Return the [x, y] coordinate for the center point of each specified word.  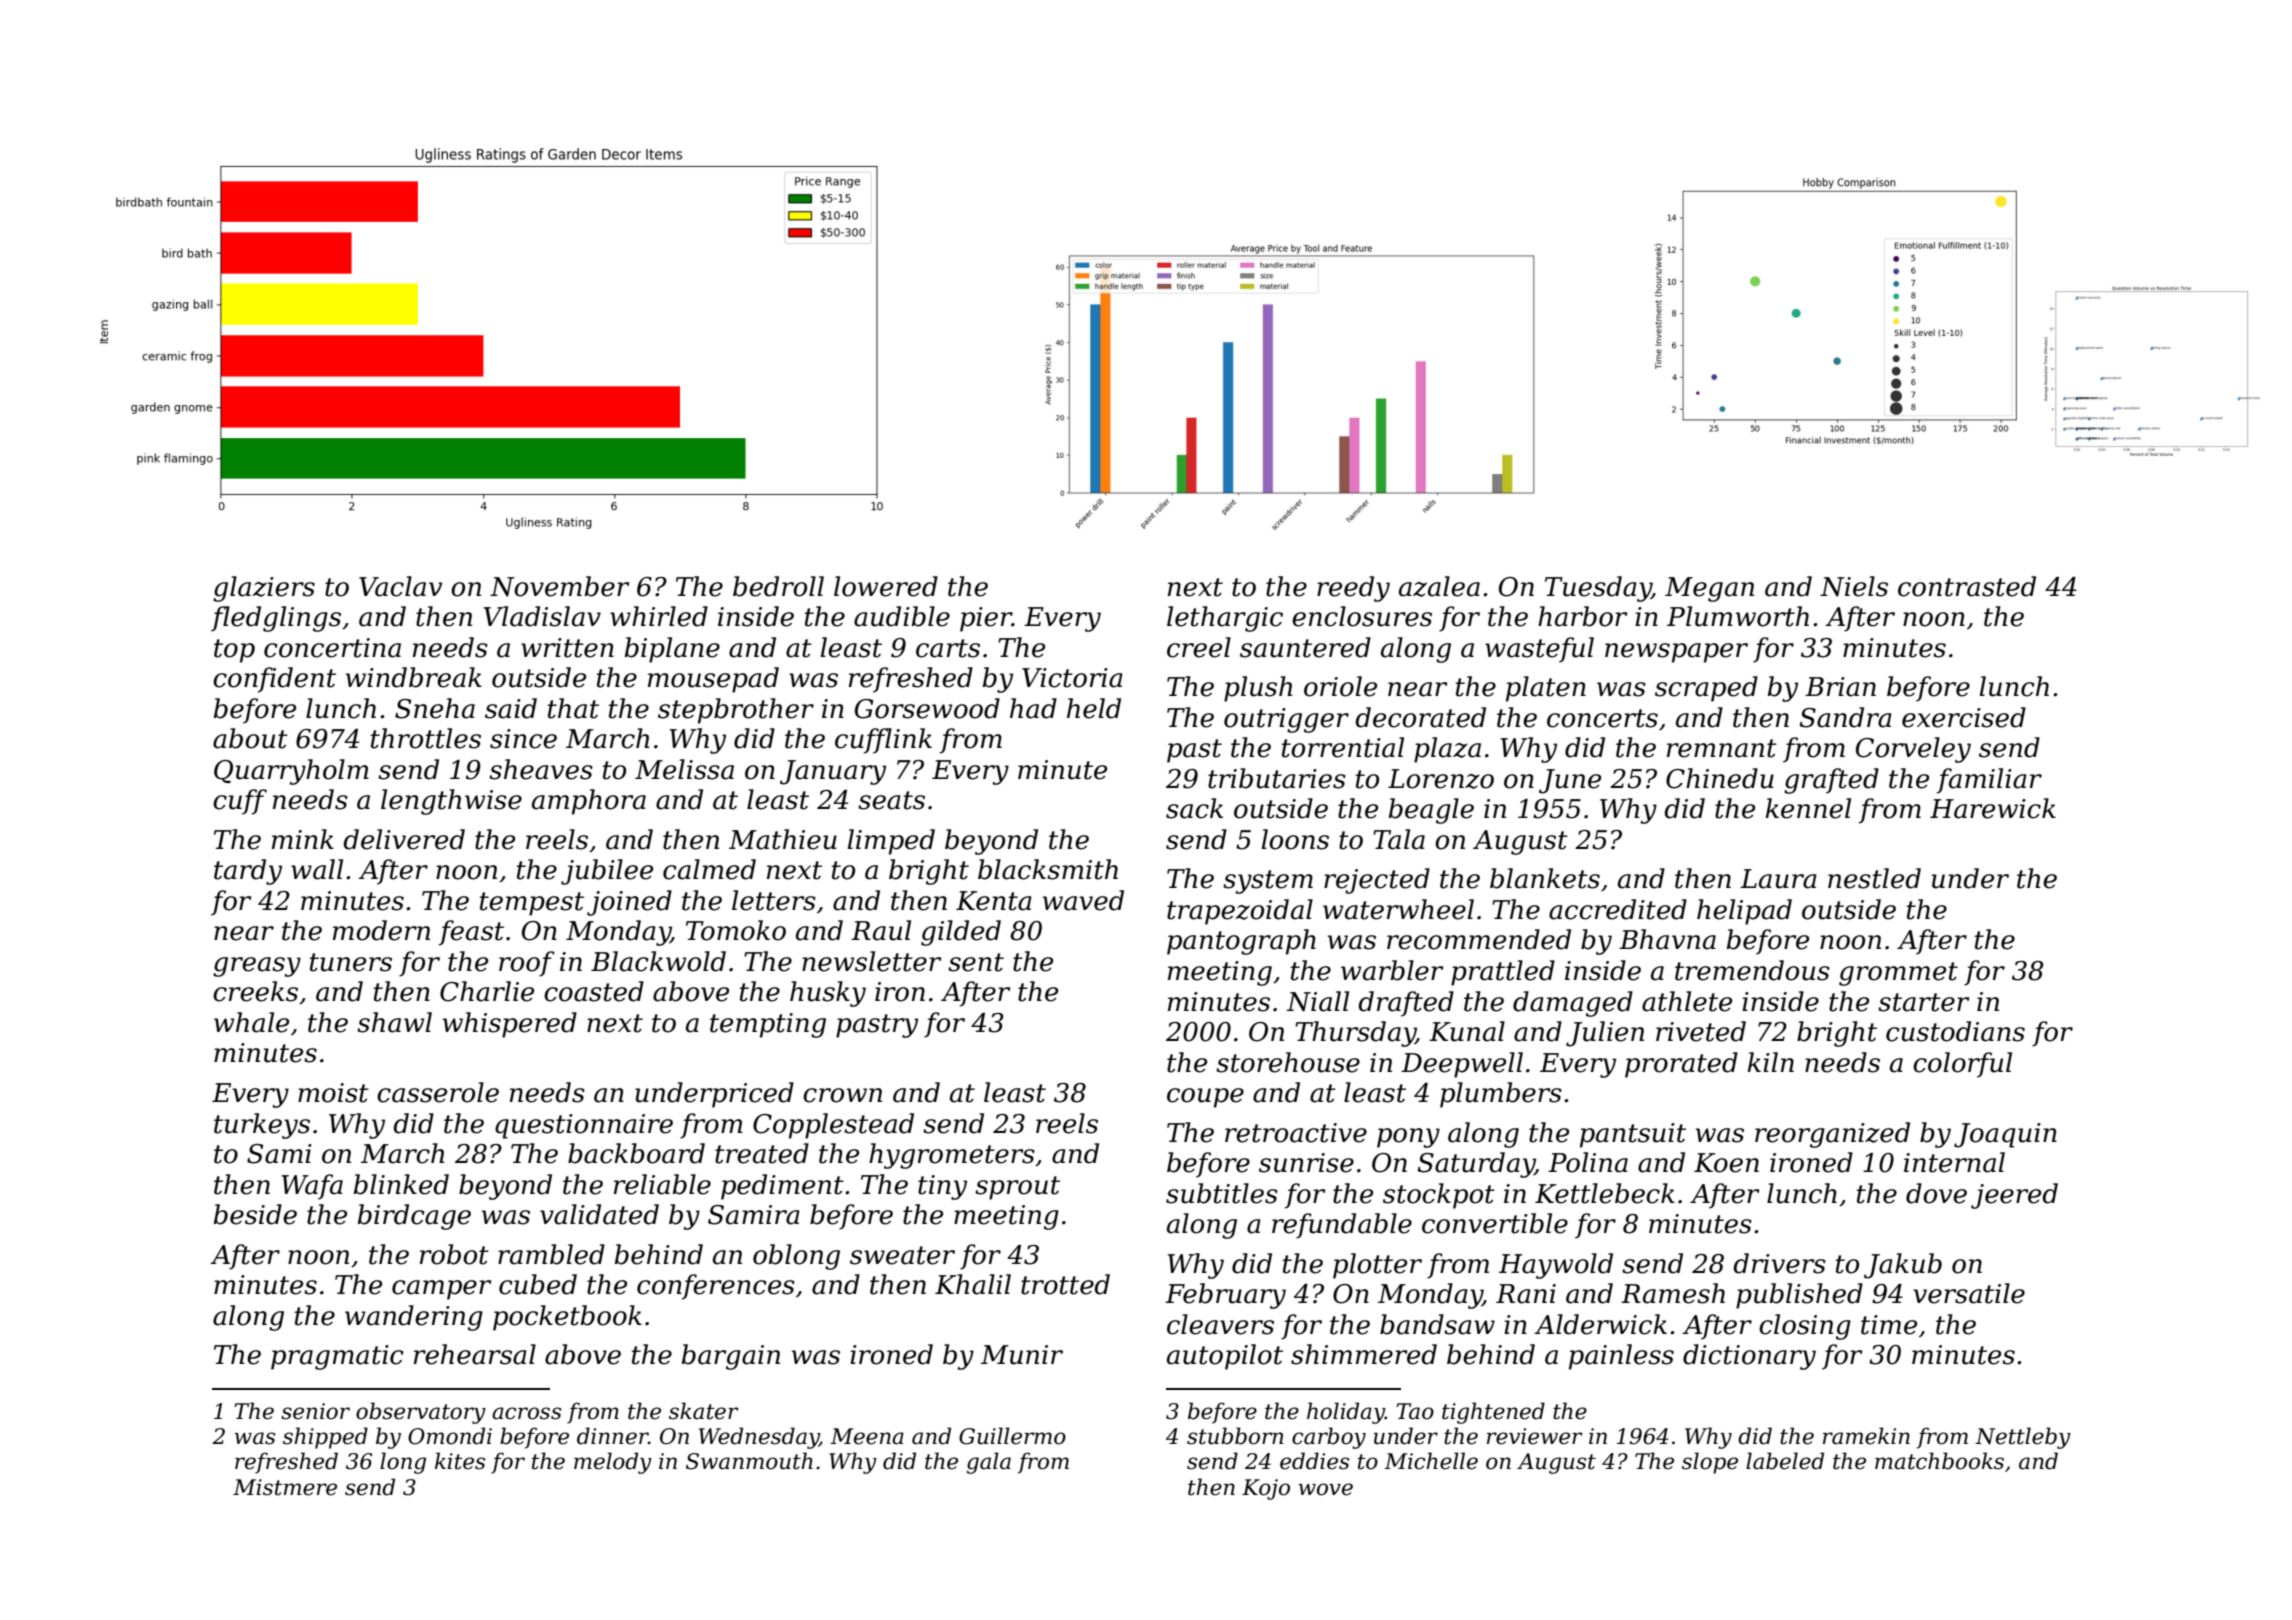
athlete [1687, 1001]
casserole [438, 1092]
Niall [1318, 1001]
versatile [1969, 1293]
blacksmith [1048, 869]
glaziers [264, 589]
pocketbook [567, 1318]
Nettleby [2023, 1438]
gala [988, 1463]
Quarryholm [291, 772]
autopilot [1225, 1357]
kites [460, 1461]
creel [1199, 647]
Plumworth [1738, 616]
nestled [1874, 878]
